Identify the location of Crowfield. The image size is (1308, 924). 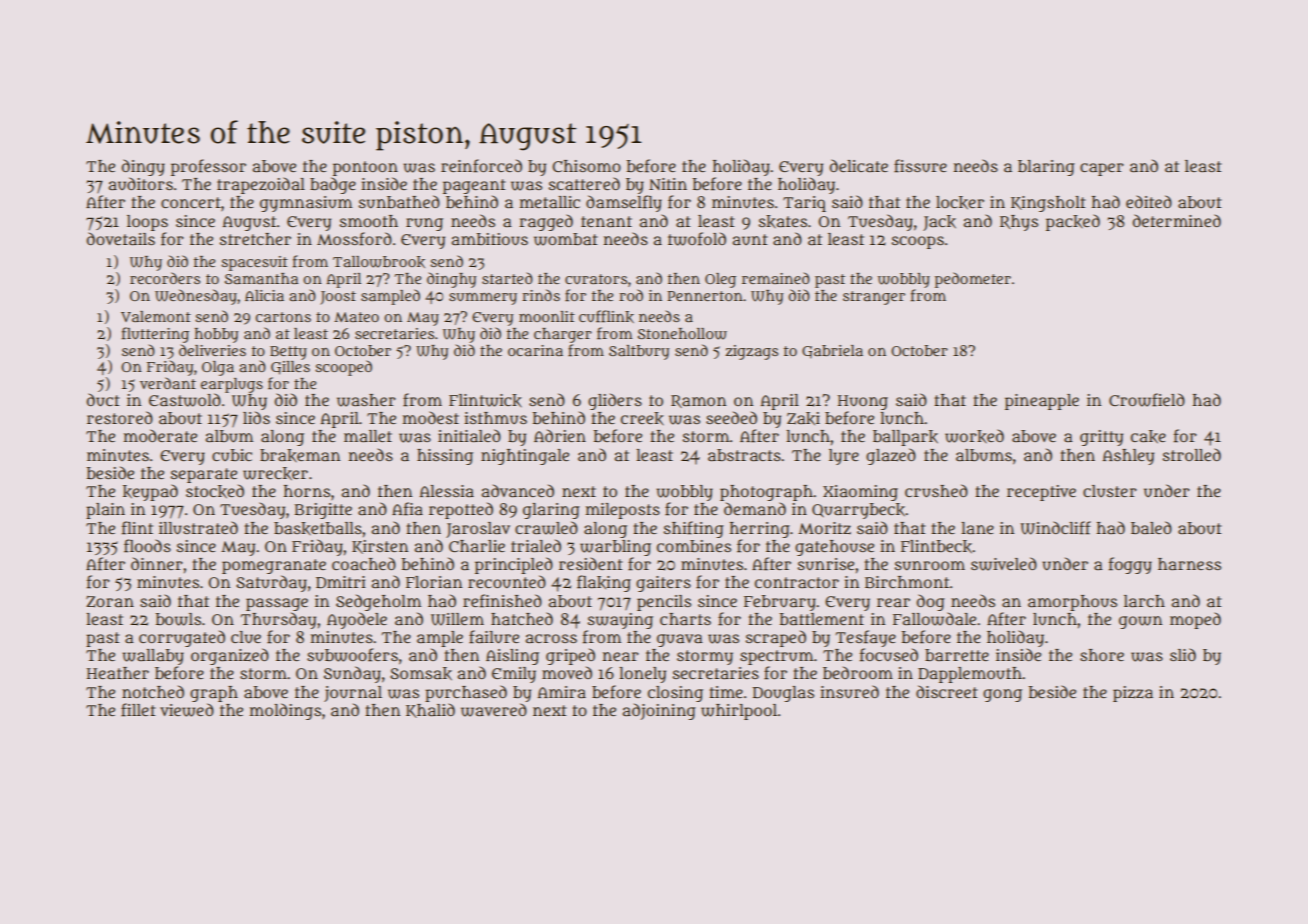
(1147, 400).
